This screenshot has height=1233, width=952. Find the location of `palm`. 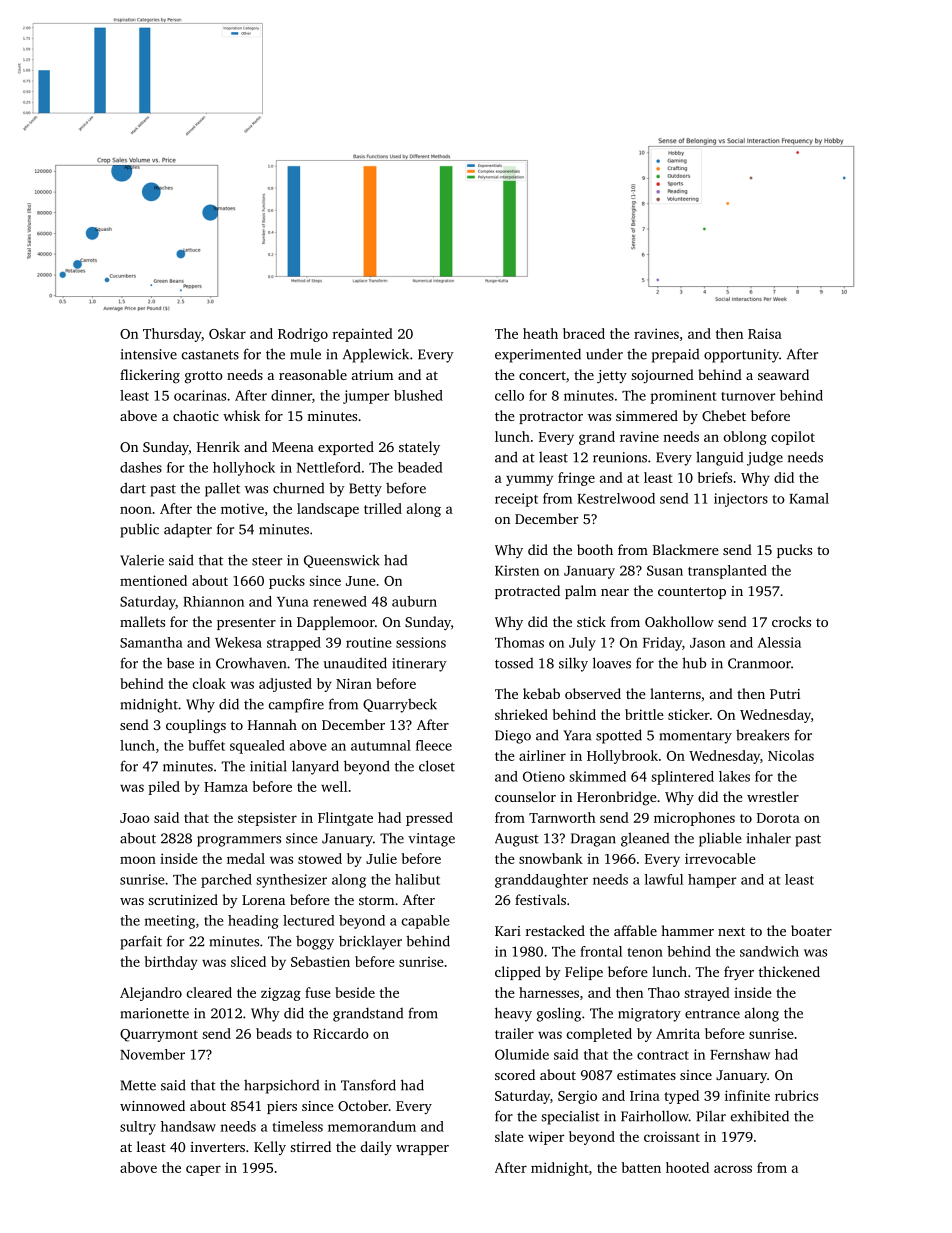

palm is located at coordinates (580, 592).
